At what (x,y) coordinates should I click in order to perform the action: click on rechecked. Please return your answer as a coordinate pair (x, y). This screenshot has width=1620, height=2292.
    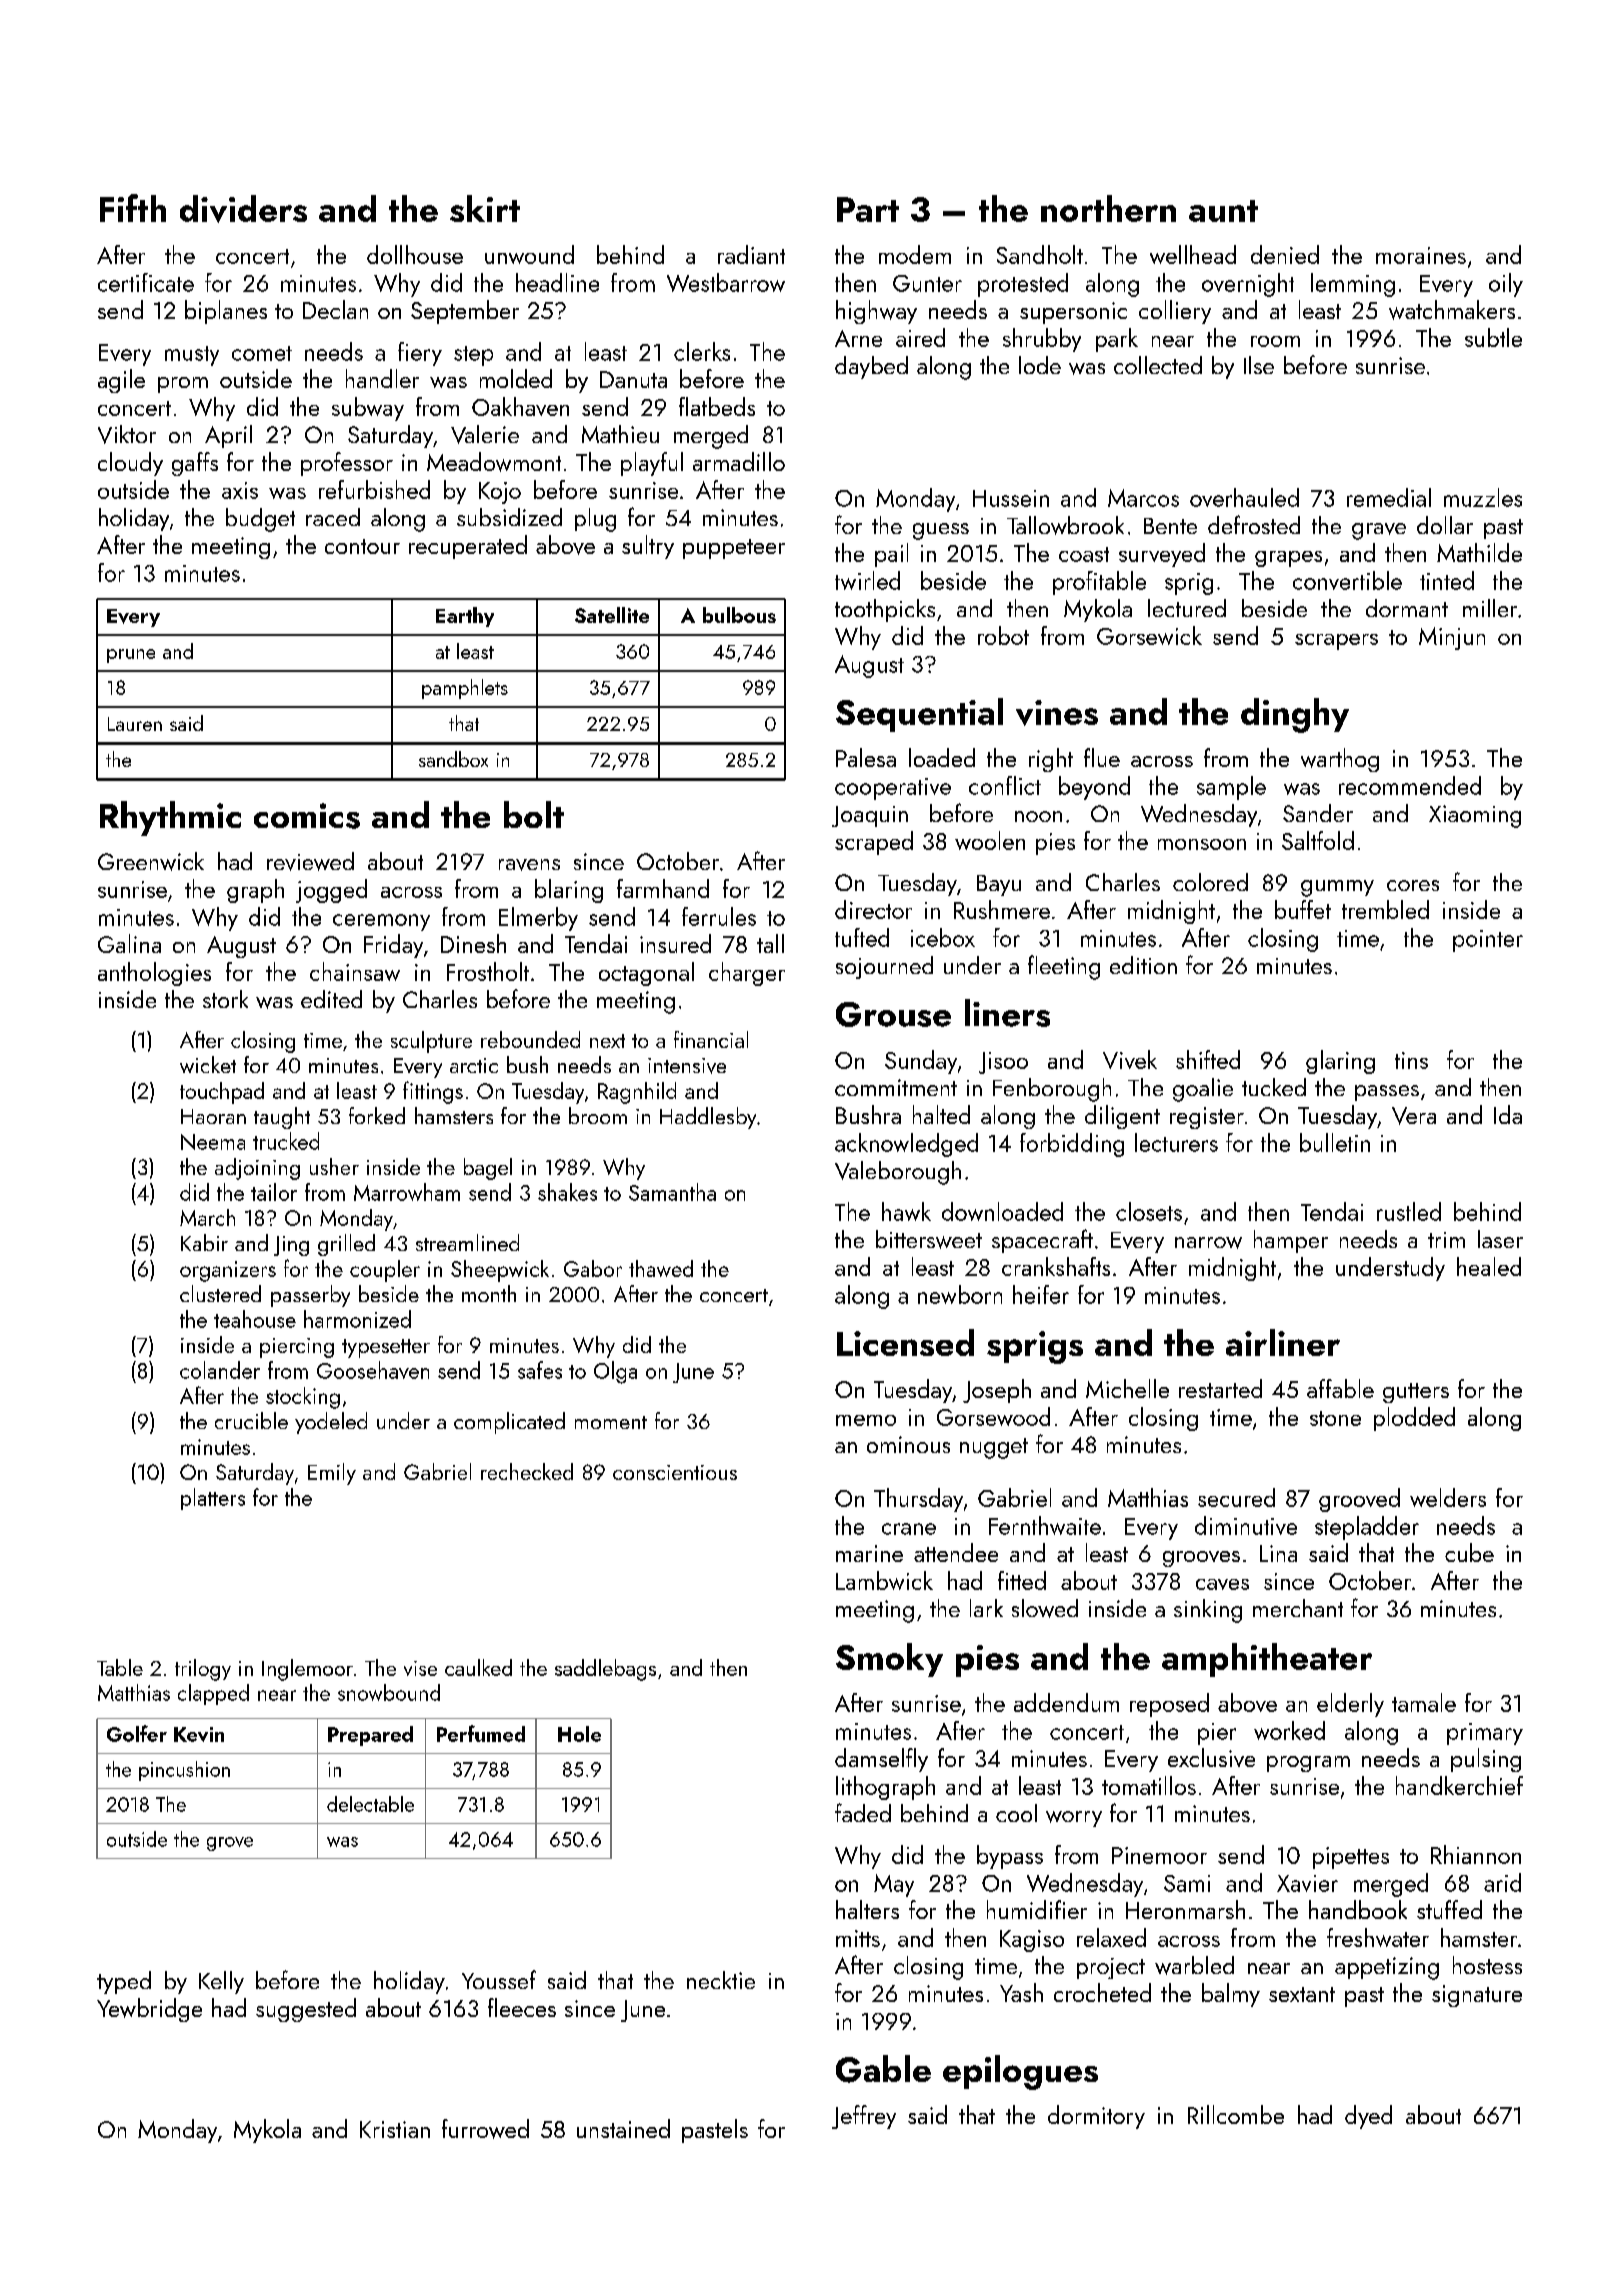
    Looking at the image, I should click on (527, 1471).
